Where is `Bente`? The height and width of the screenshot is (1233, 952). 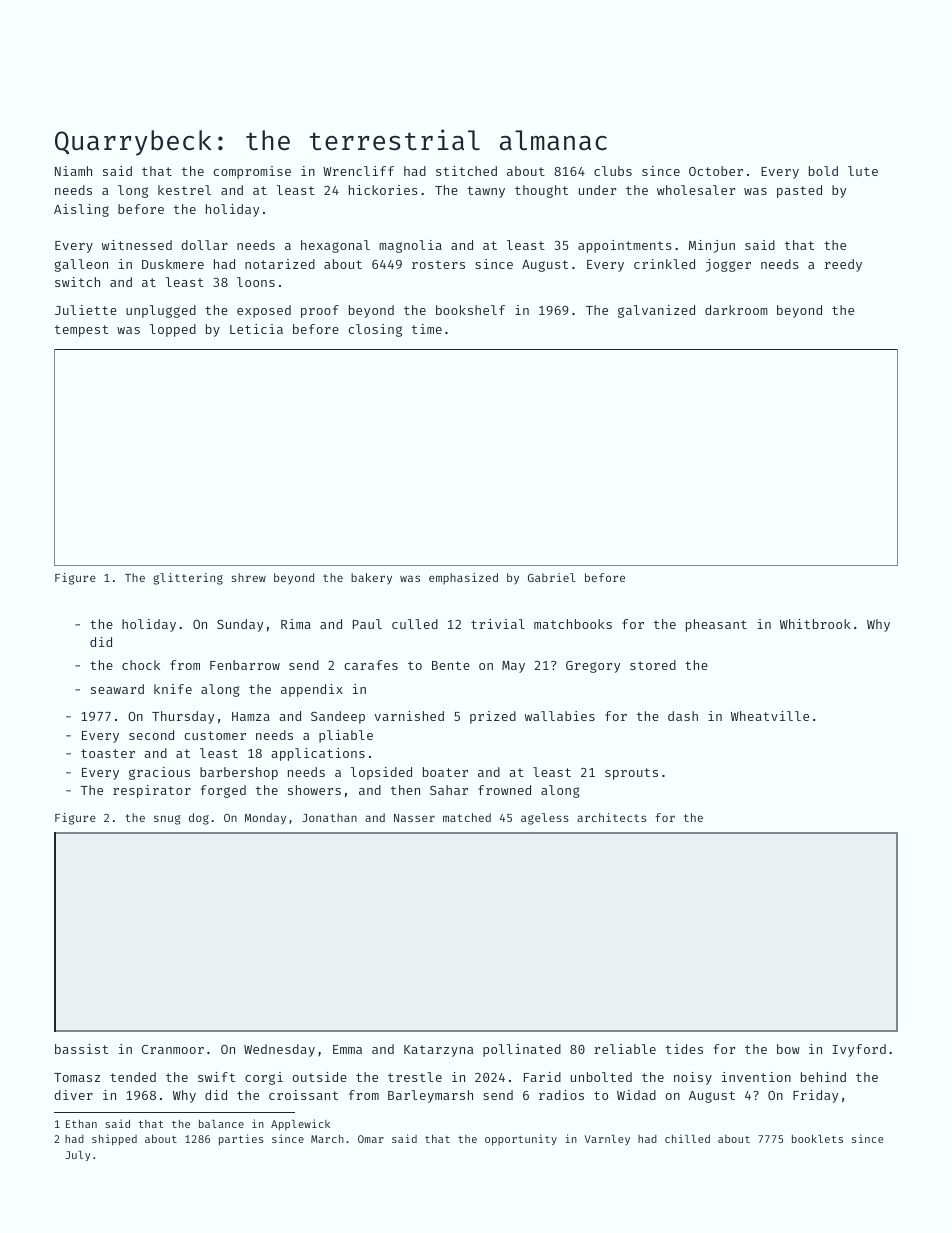
Bente is located at coordinates (451, 665).
